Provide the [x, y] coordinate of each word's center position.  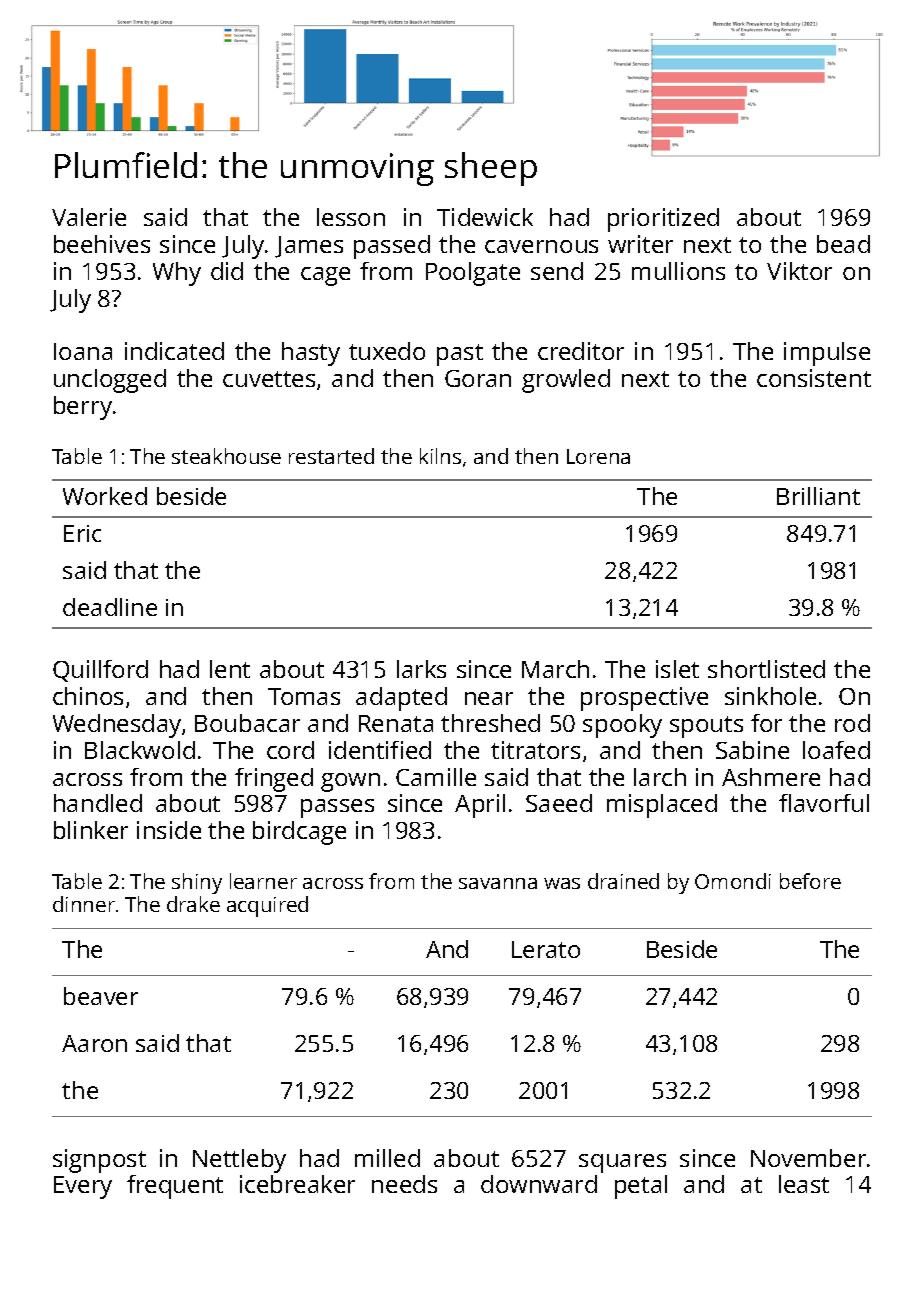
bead [843, 244]
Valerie [89, 217]
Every [83, 1187]
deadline [110, 607]
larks [421, 669]
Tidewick [485, 217]
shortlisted [766, 669]
